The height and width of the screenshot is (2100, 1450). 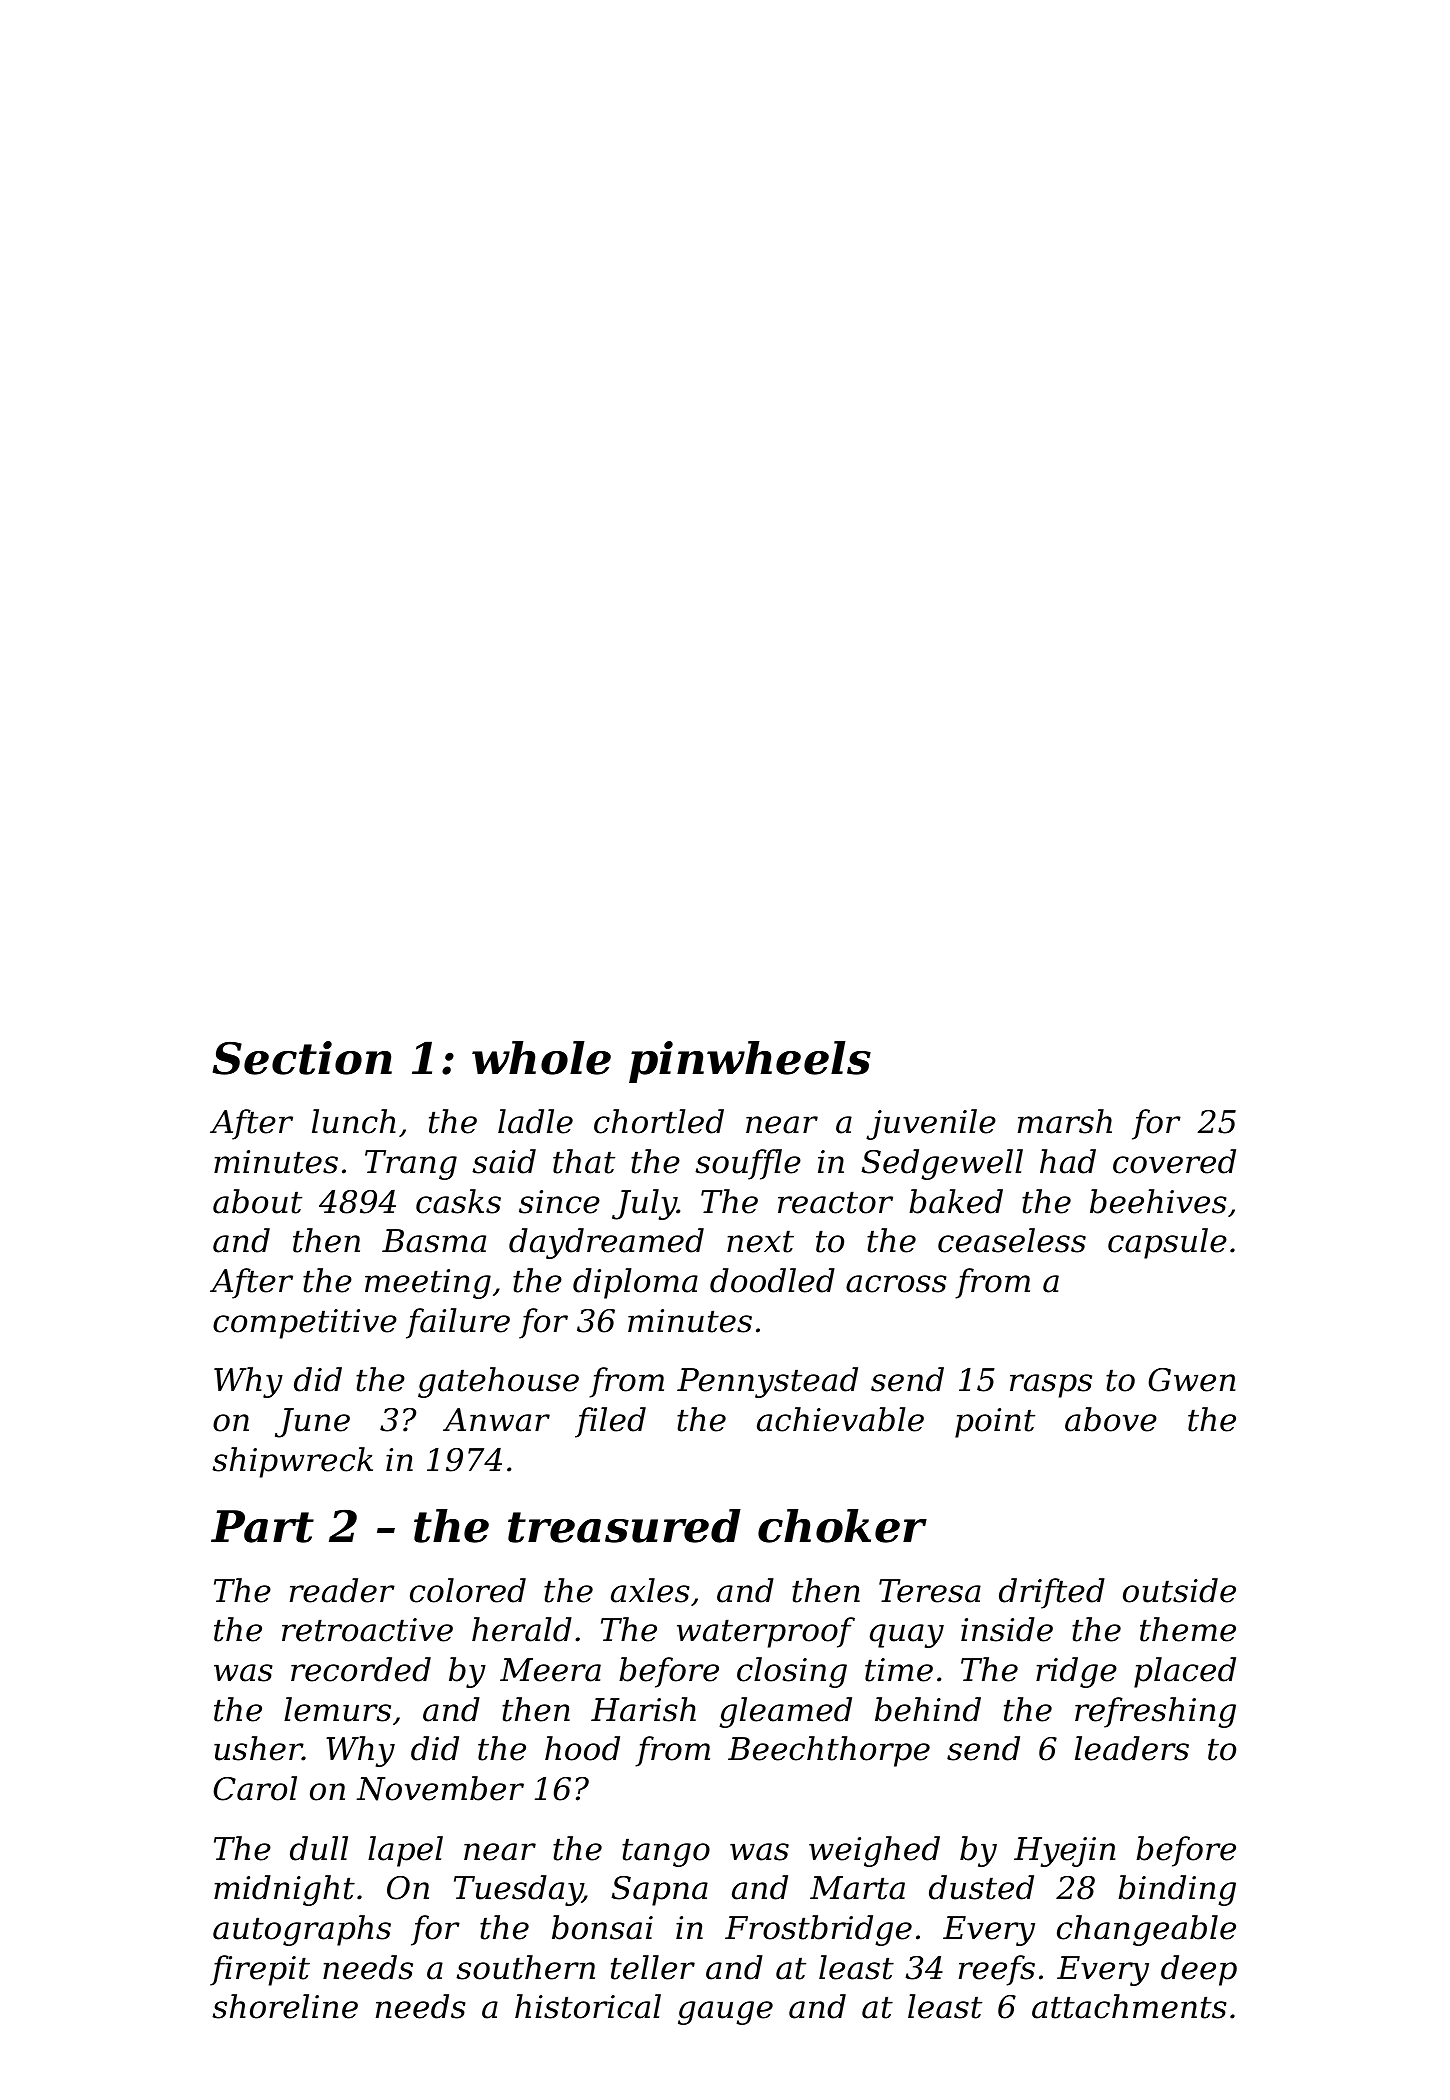 What do you see at coordinates (337, 1709) in the screenshot?
I see `lemurs` at bounding box center [337, 1709].
